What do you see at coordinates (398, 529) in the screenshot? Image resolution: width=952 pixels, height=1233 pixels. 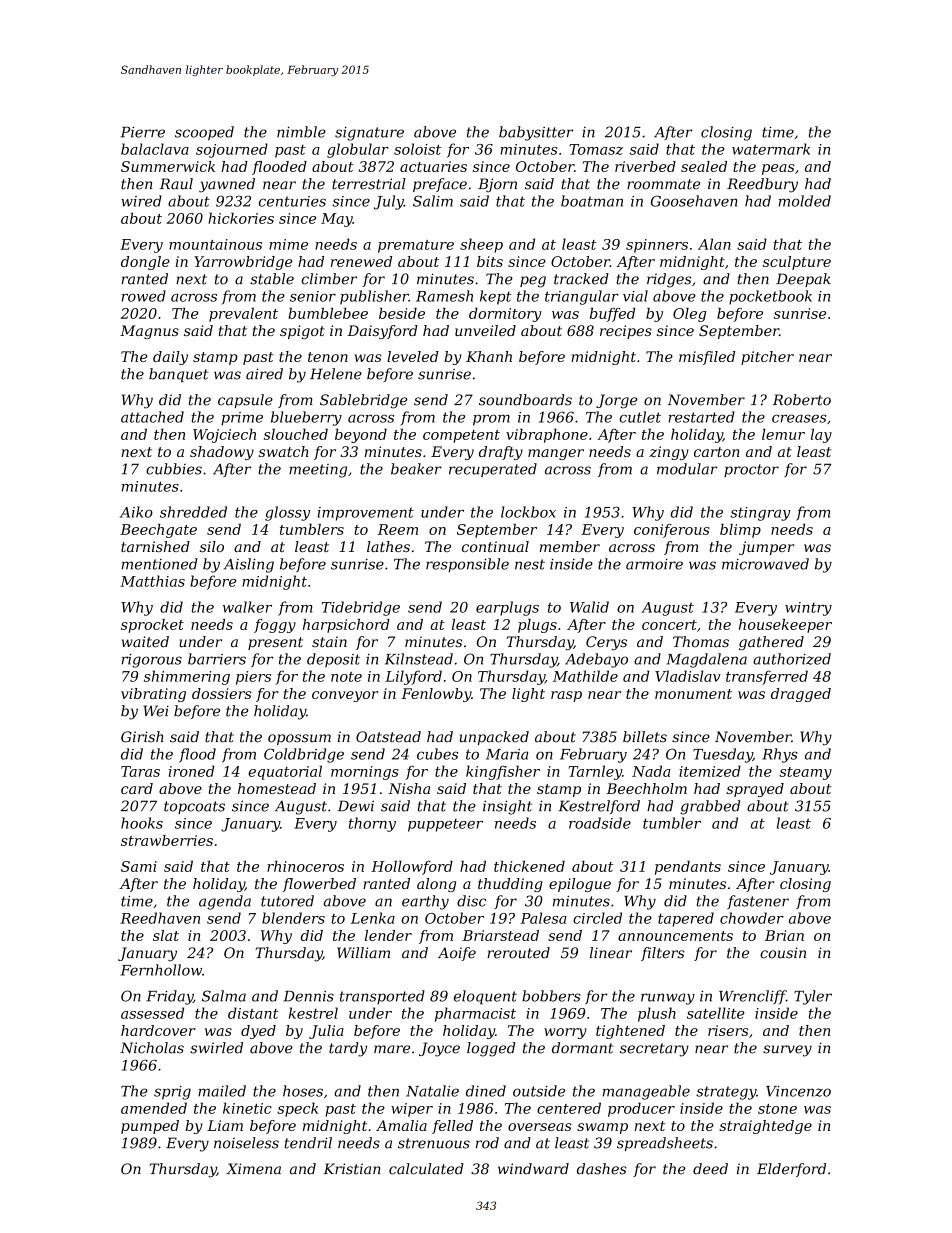 I see `Reem` at bounding box center [398, 529].
